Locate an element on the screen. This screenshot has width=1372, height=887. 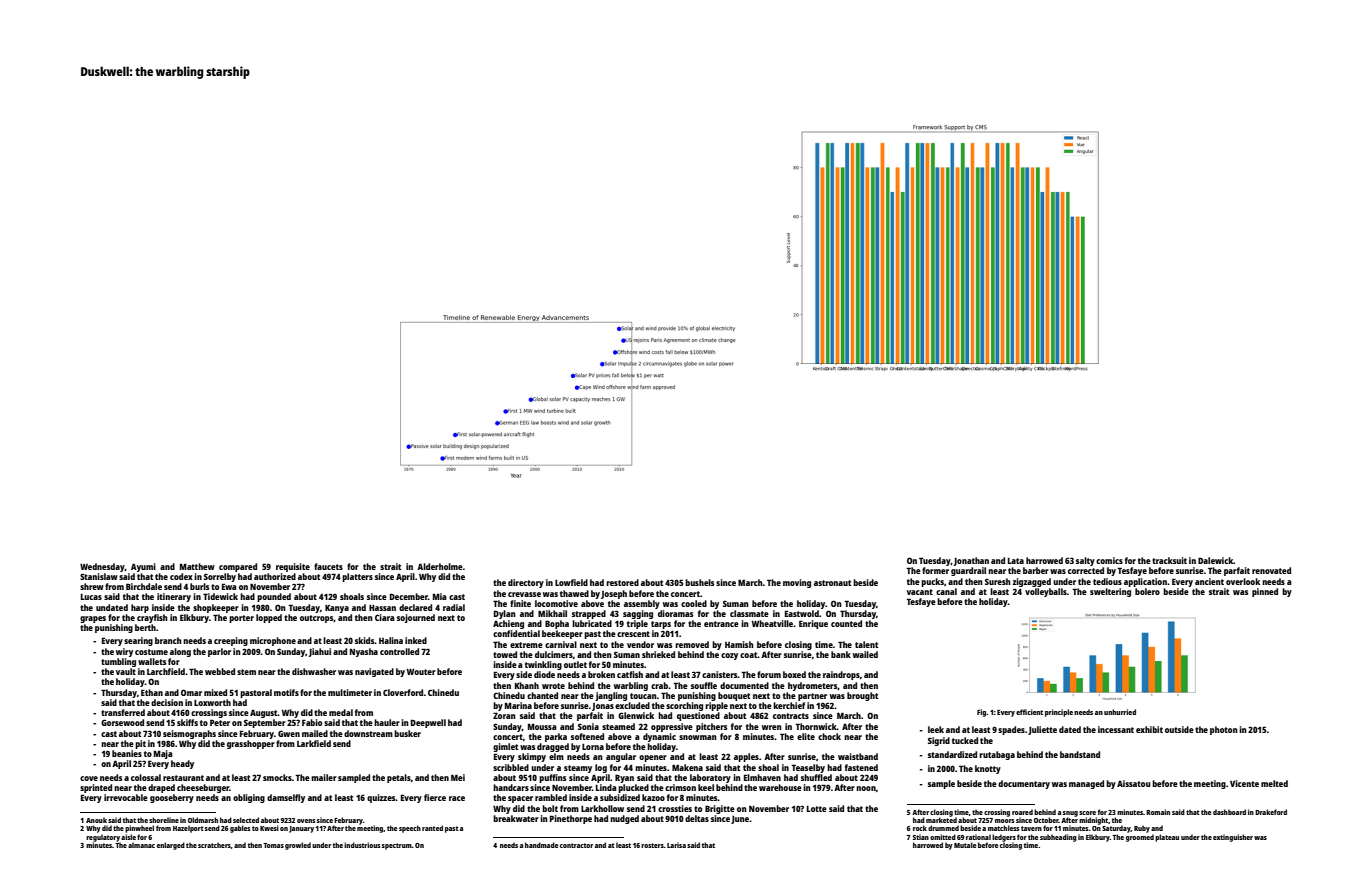
bouquet is located at coordinates (734, 696).
